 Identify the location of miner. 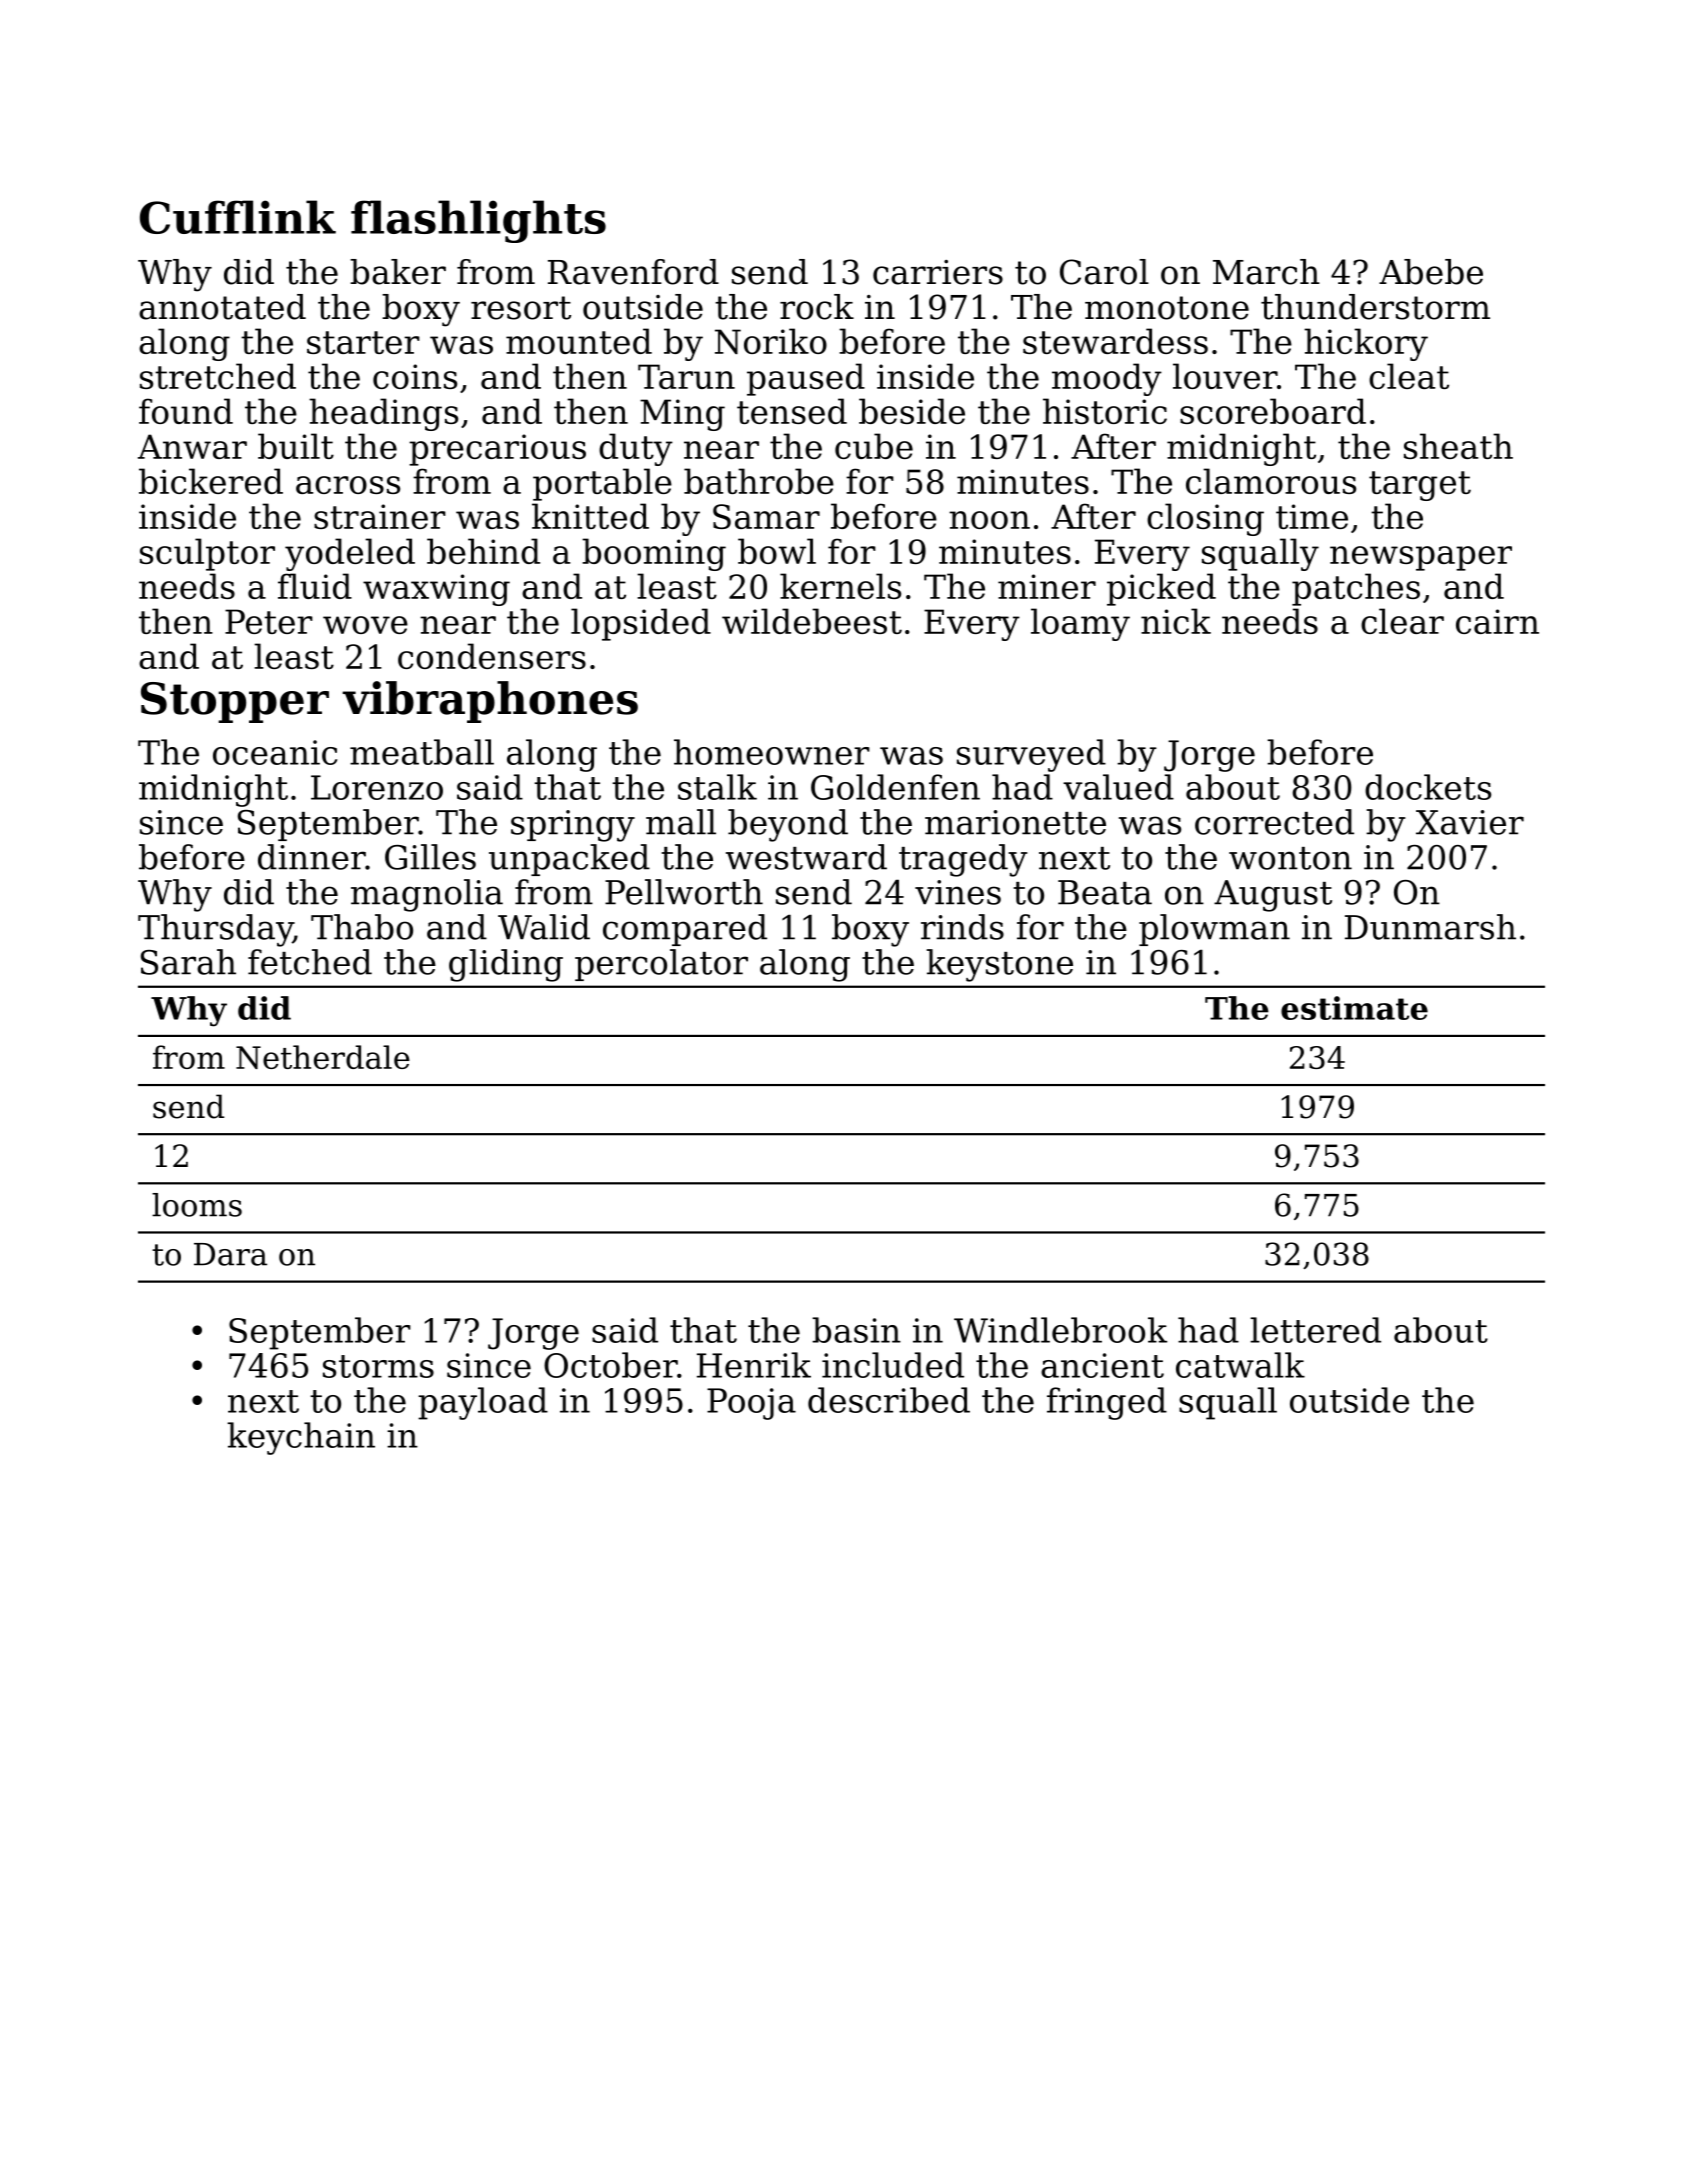
(1047, 586).
